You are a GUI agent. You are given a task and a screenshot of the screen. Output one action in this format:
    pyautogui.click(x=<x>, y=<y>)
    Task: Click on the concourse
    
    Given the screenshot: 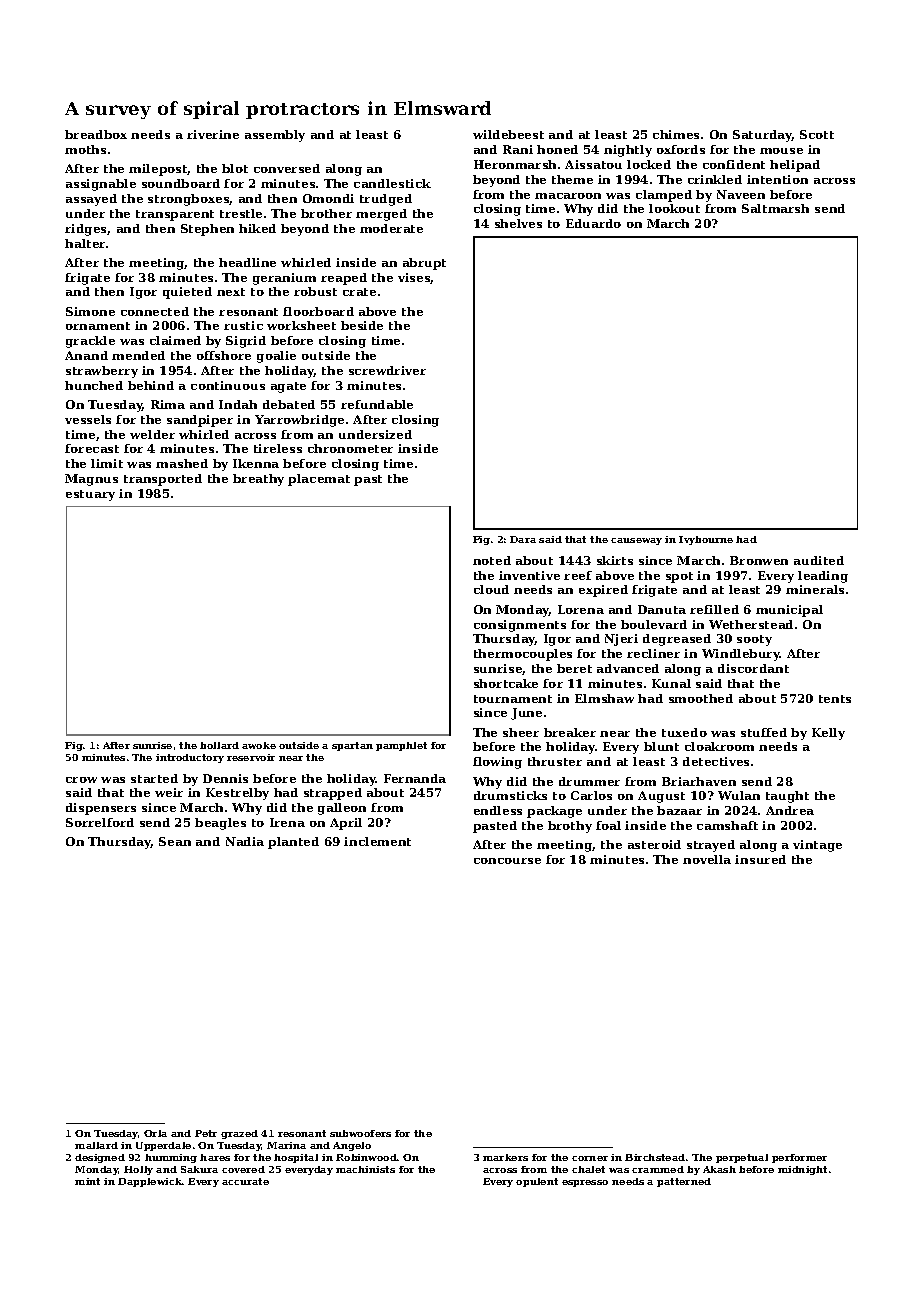 What is the action you would take?
    pyautogui.click(x=507, y=861)
